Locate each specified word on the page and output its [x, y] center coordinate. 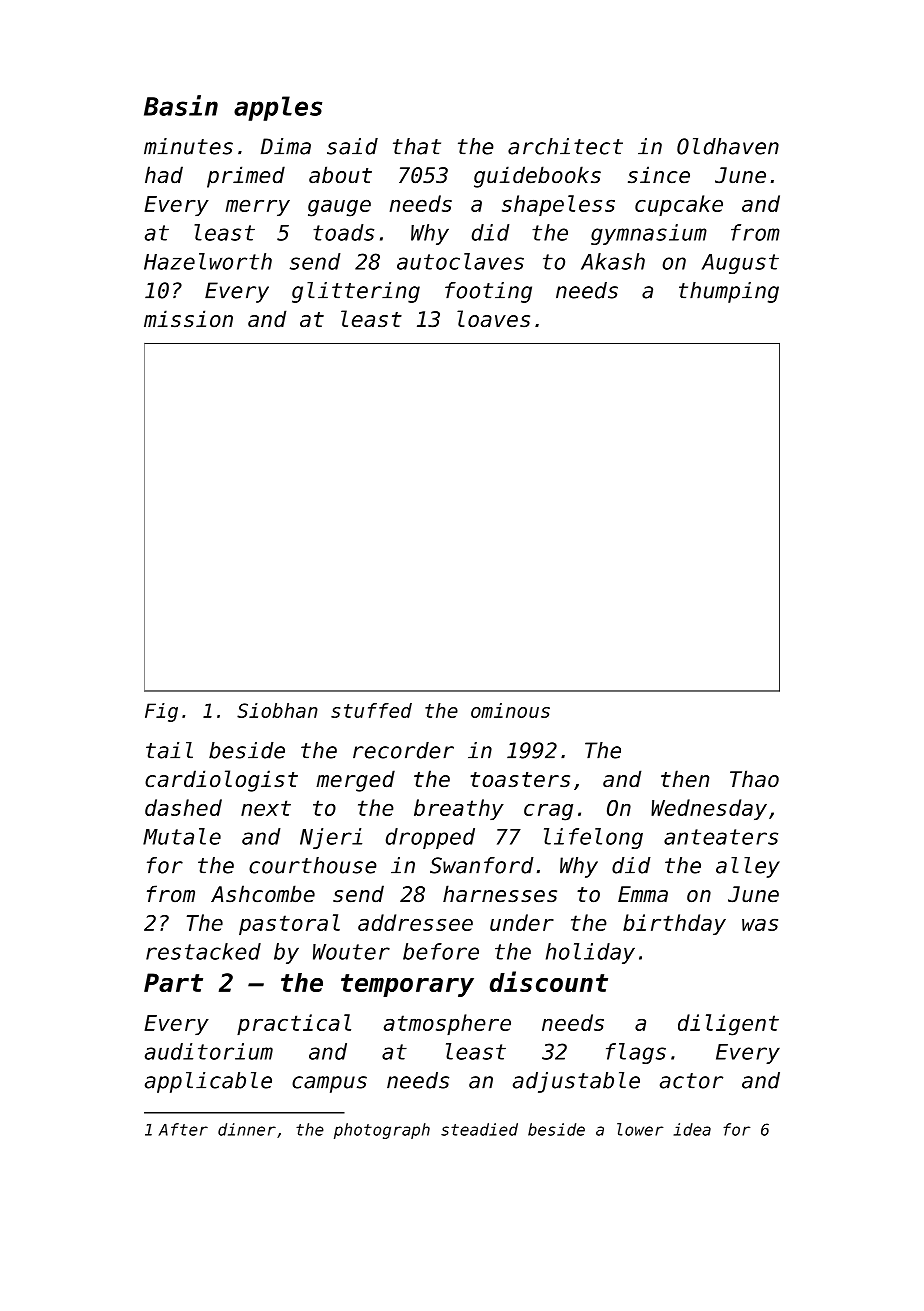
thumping [729, 292]
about [340, 175]
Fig [161, 712]
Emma [643, 894]
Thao [754, 779]
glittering [356, 292]
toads [343, 232]
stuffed [371, 710]
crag [548, 812]
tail [169, 750]
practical [294, 1024]
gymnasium [649, 234]
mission [188, 319]
